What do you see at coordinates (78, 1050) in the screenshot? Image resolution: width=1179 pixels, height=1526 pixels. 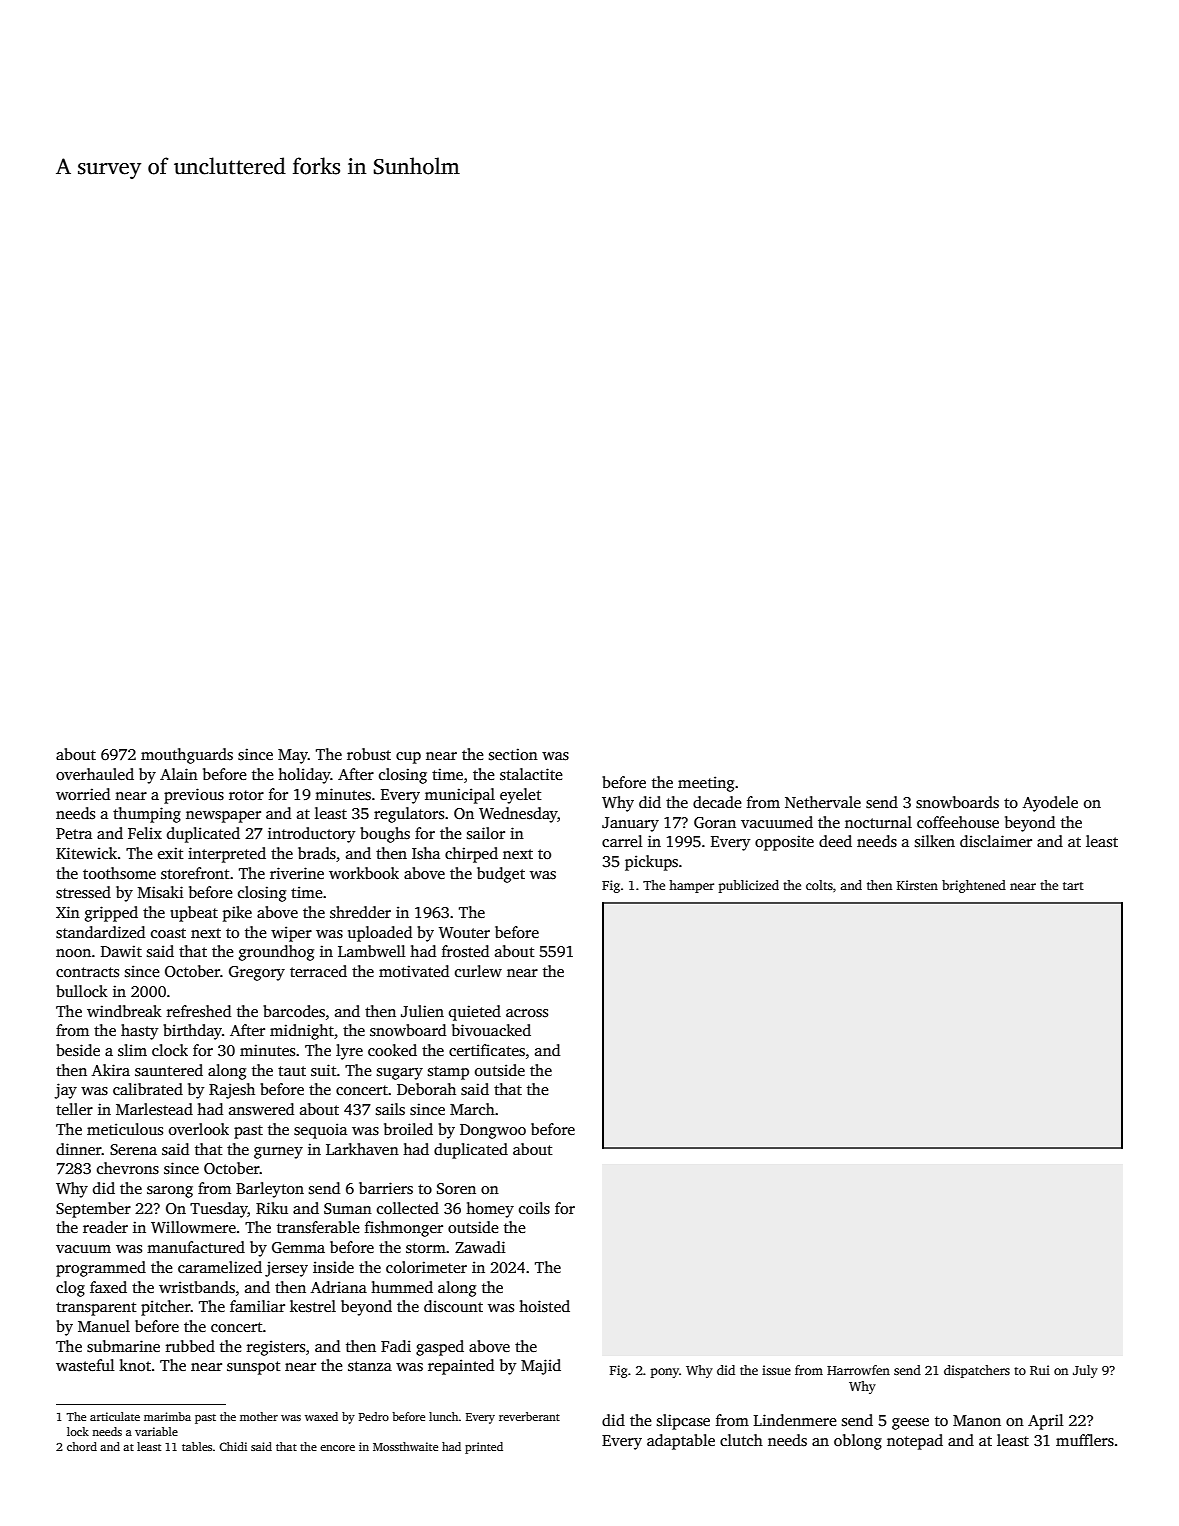 I see `beside` at bounding box center [78, 1050].
